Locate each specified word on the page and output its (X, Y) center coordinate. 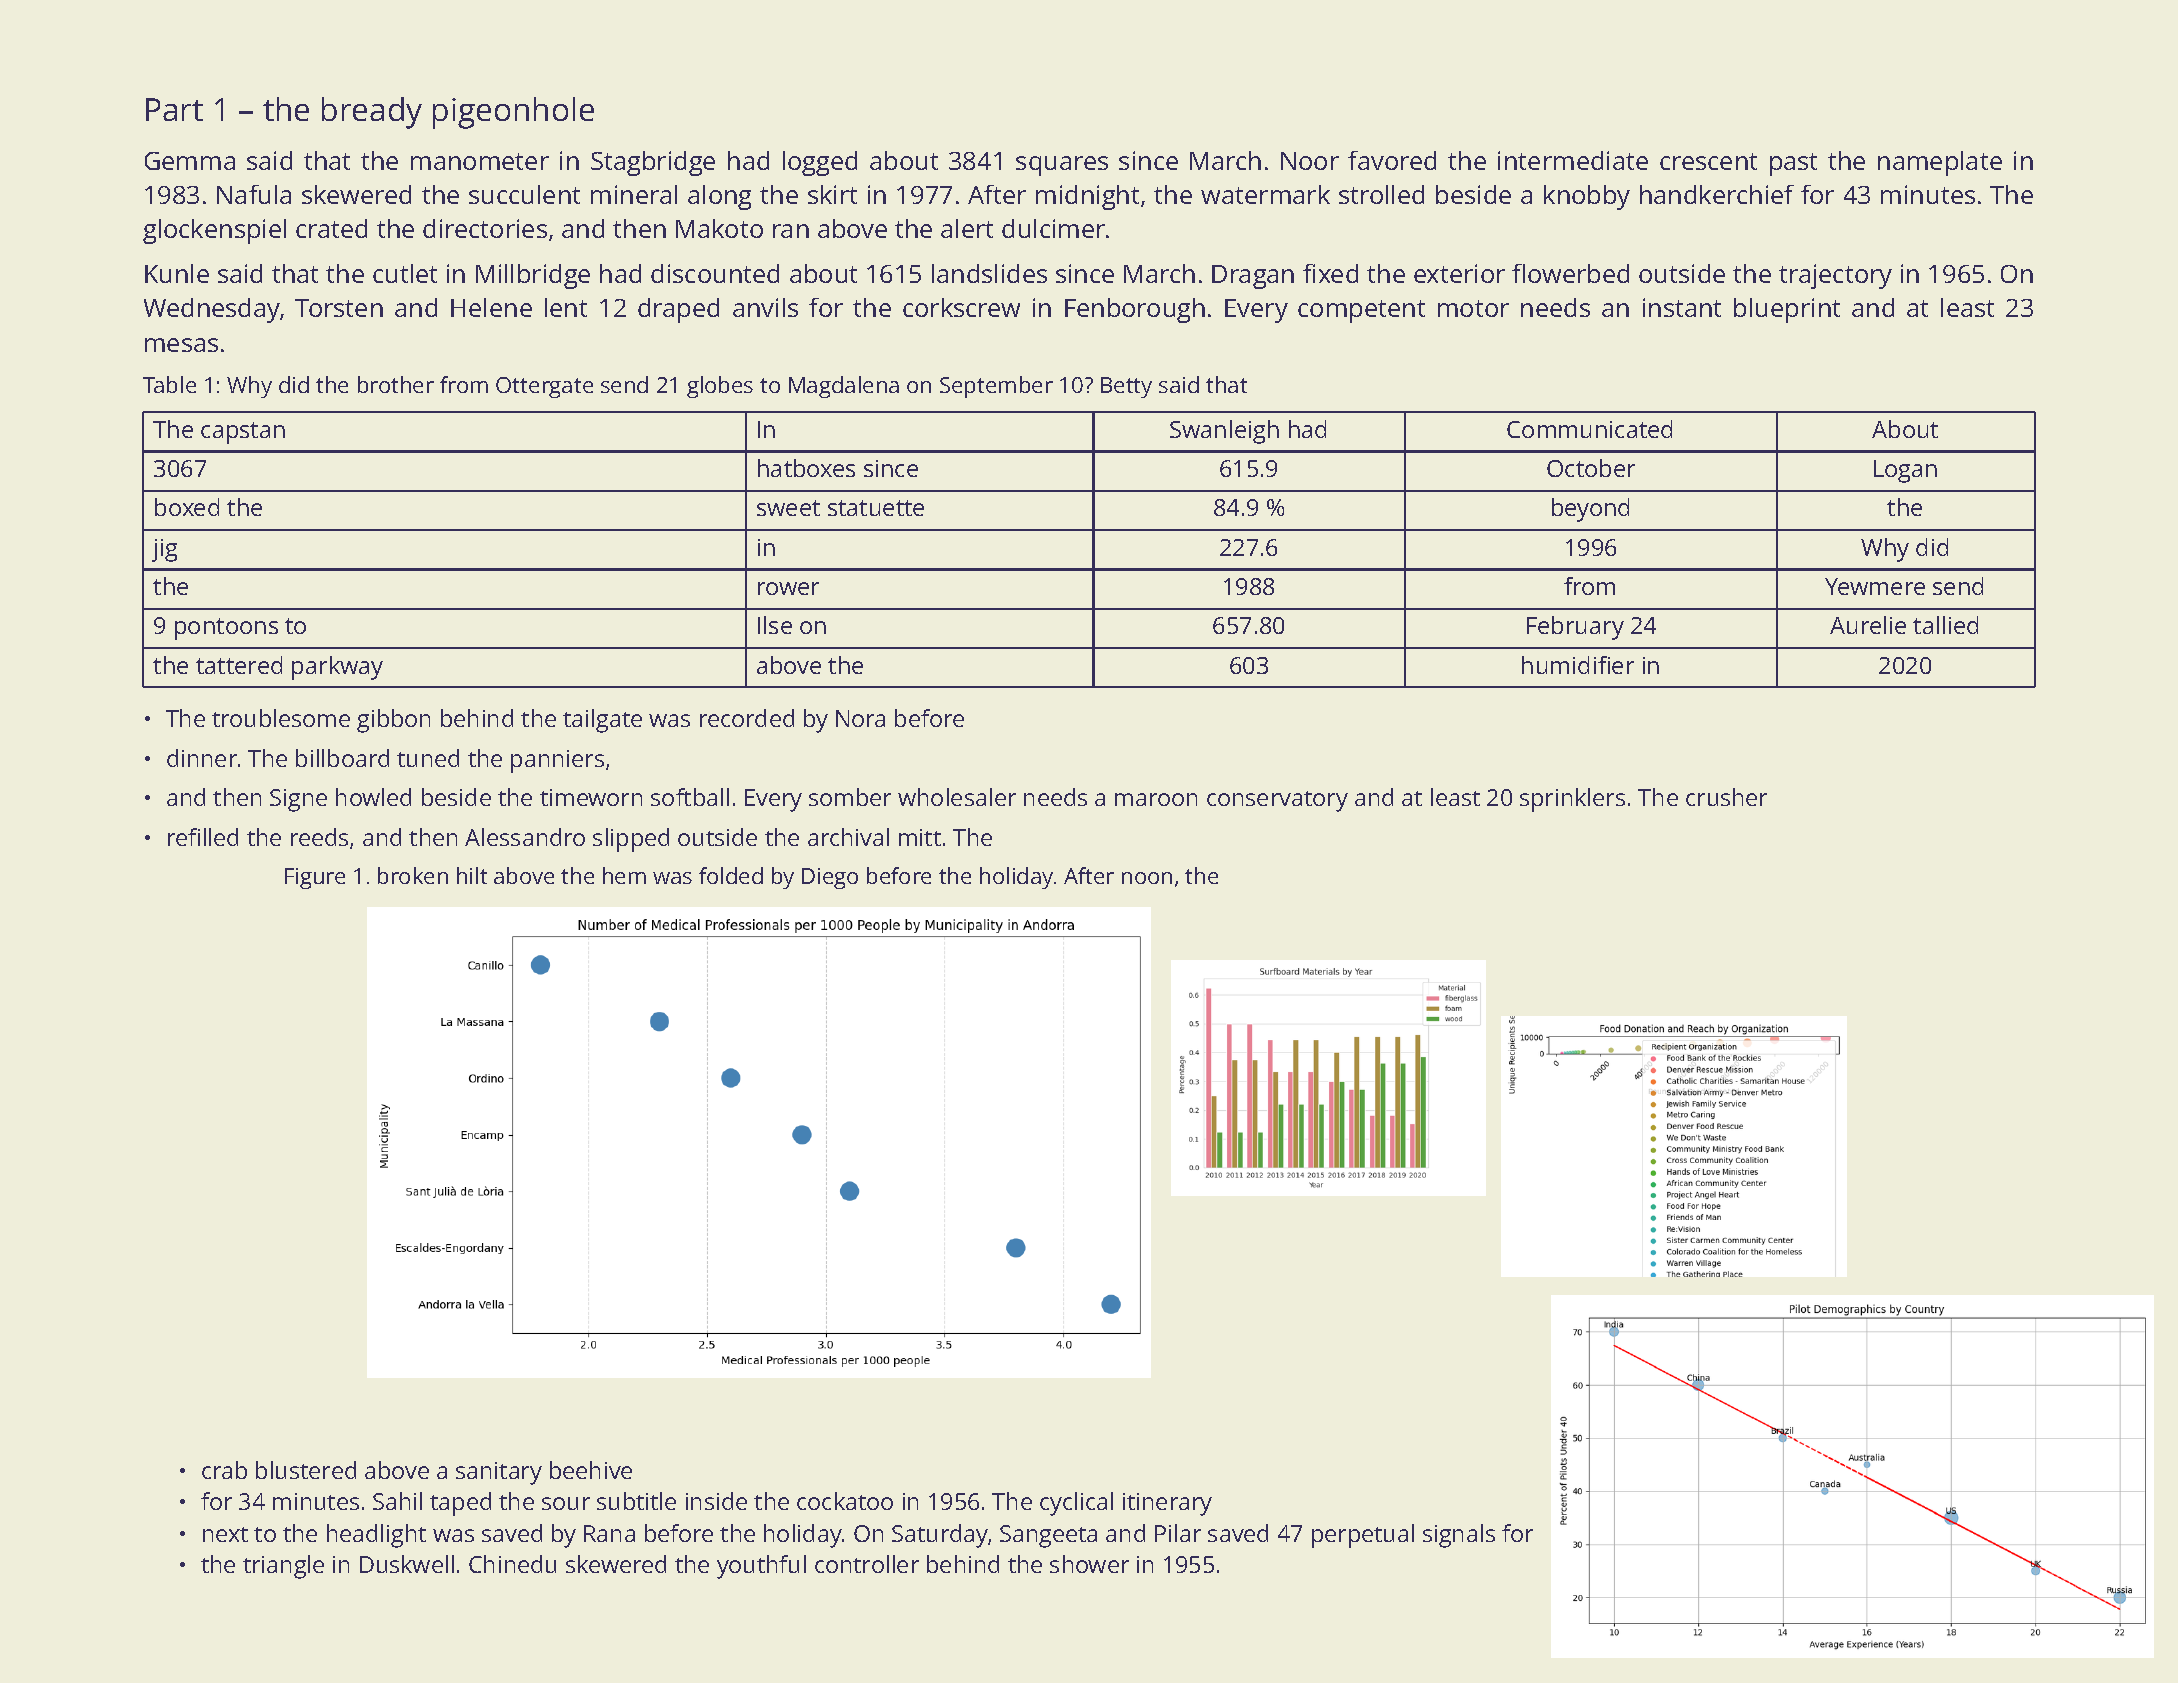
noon (1147, 878)
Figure (315, 878)
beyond (1590, 510)
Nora (860, 718)
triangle (283, 1567)
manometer (480, 161)
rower (788, 588)
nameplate (1940, 163)
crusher (1726, 797)
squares (1062, 166)
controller (867, 1564)
